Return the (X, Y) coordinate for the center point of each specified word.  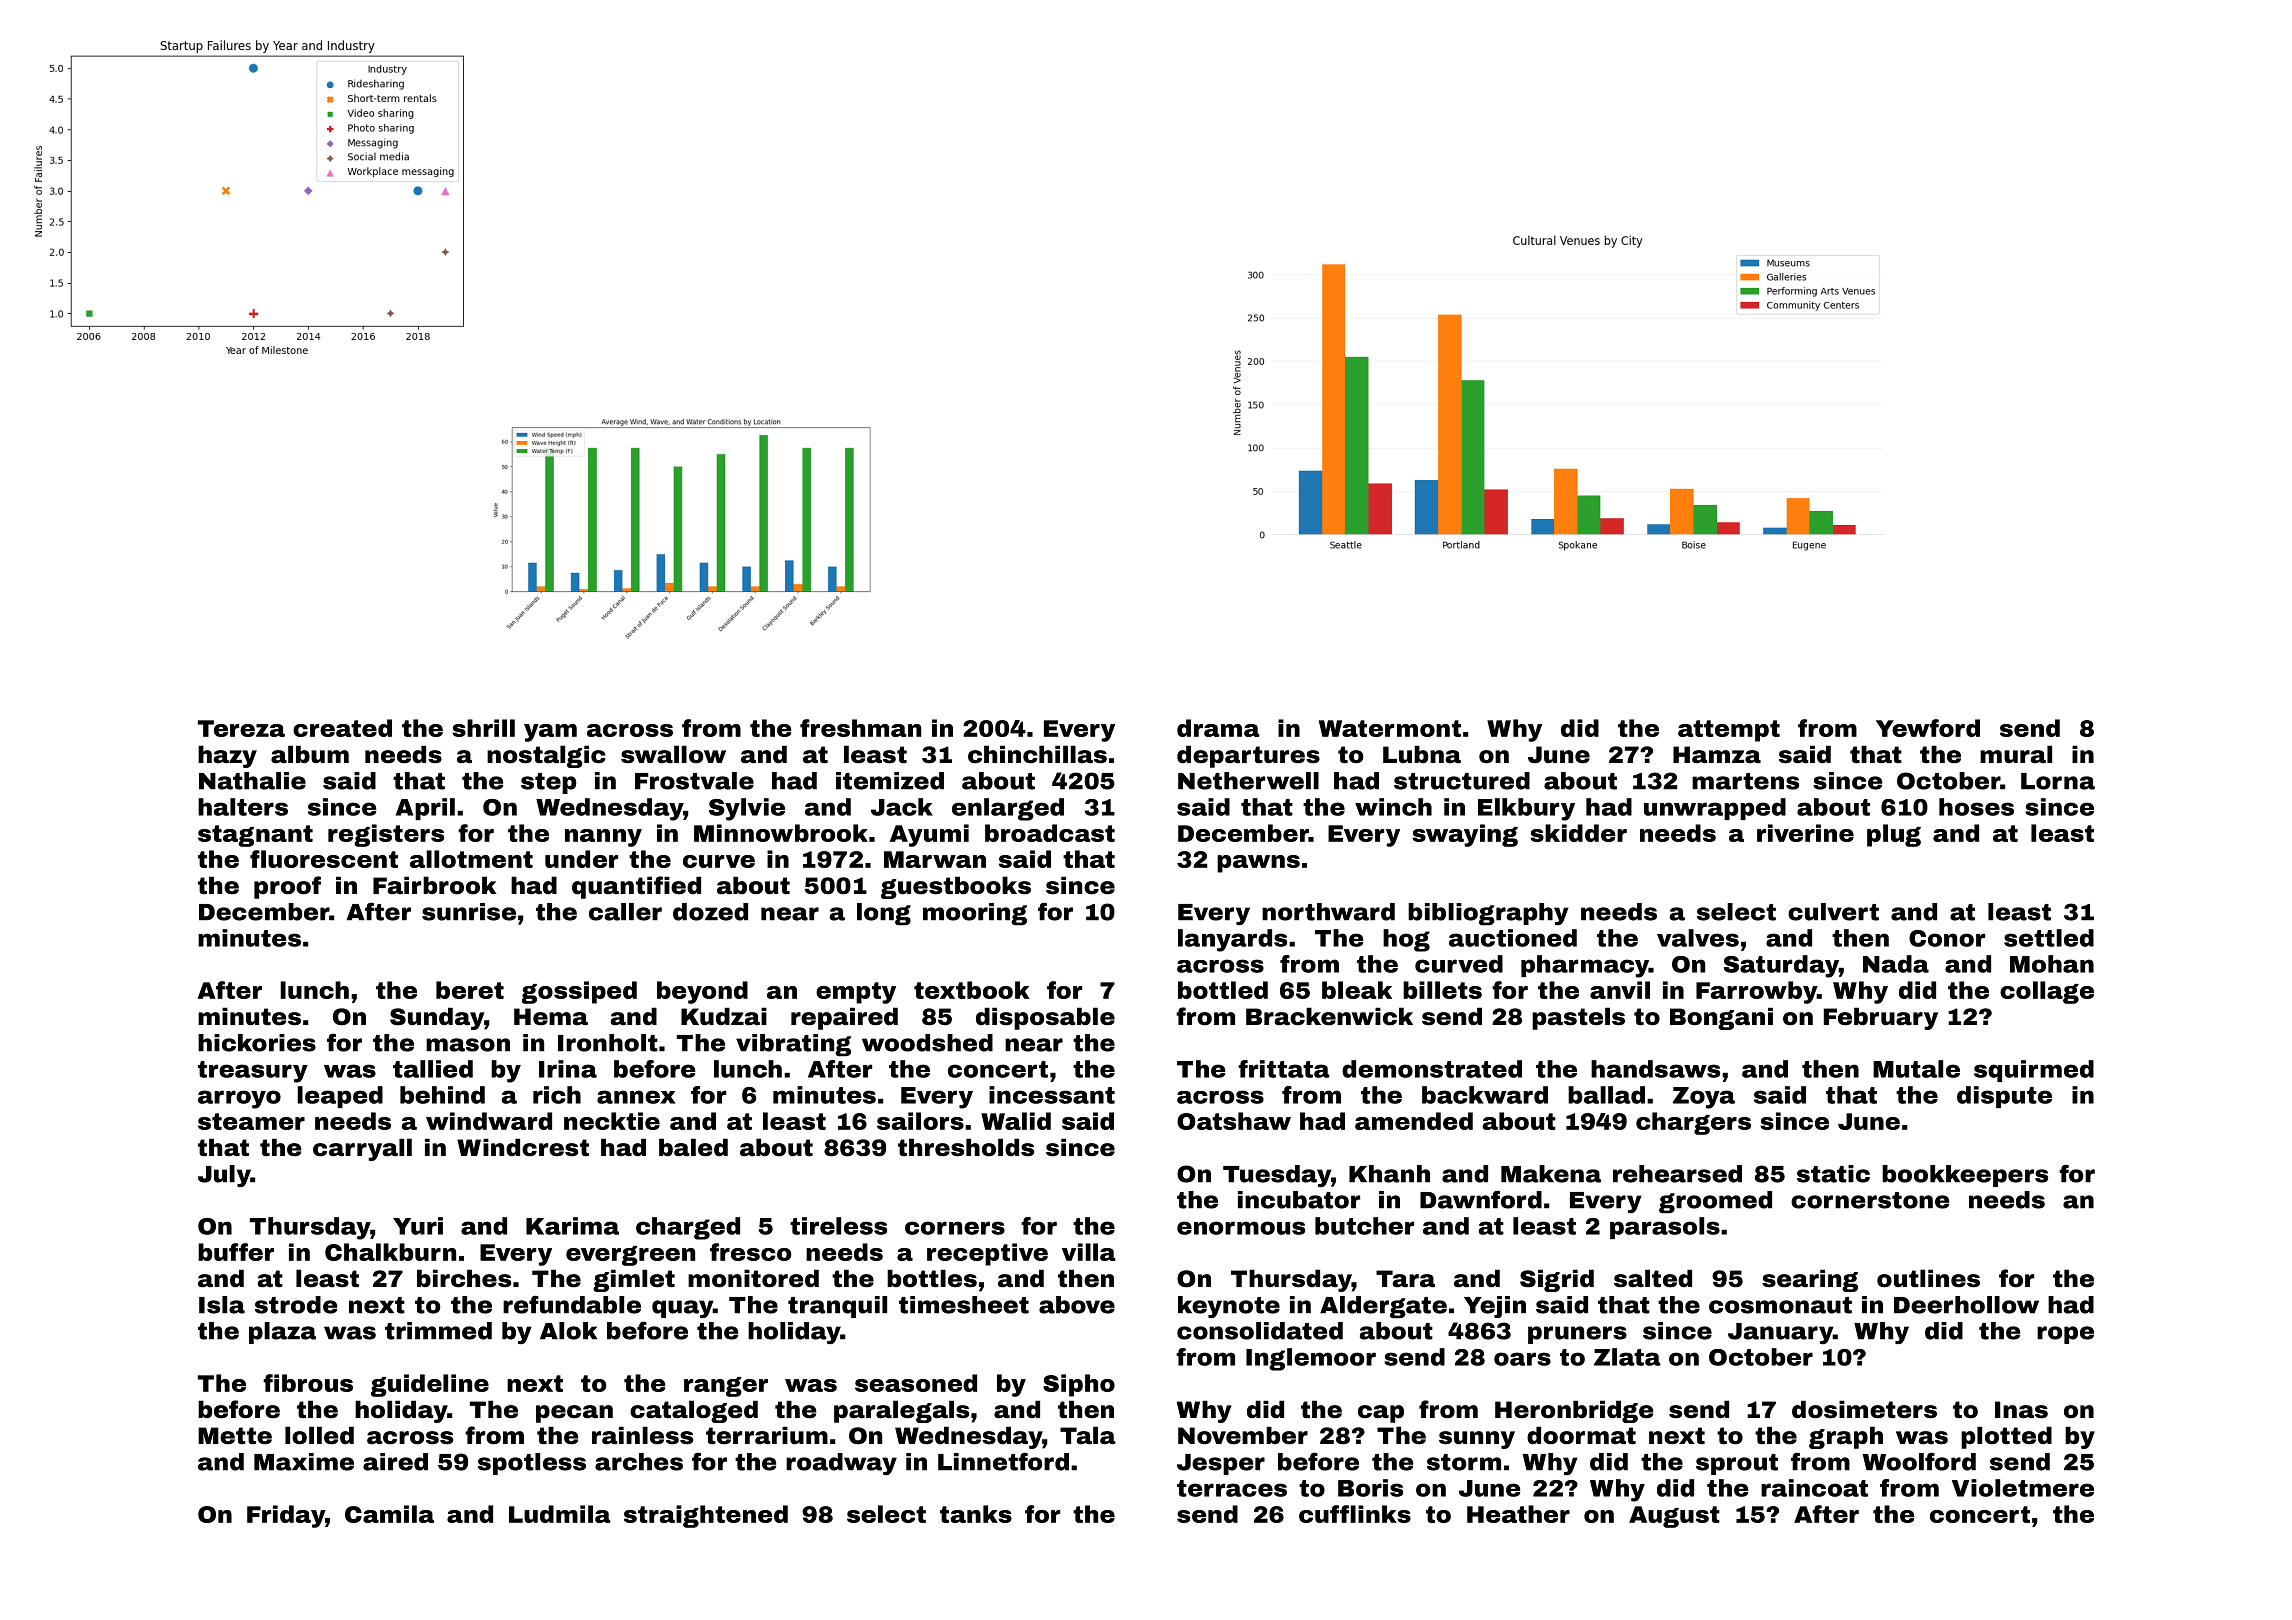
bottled (1223, 990)
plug (1894, 835)
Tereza (241, 728)
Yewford (1928, 728)
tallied (433, 1069)
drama (1218, 728)
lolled (319, 1435)
